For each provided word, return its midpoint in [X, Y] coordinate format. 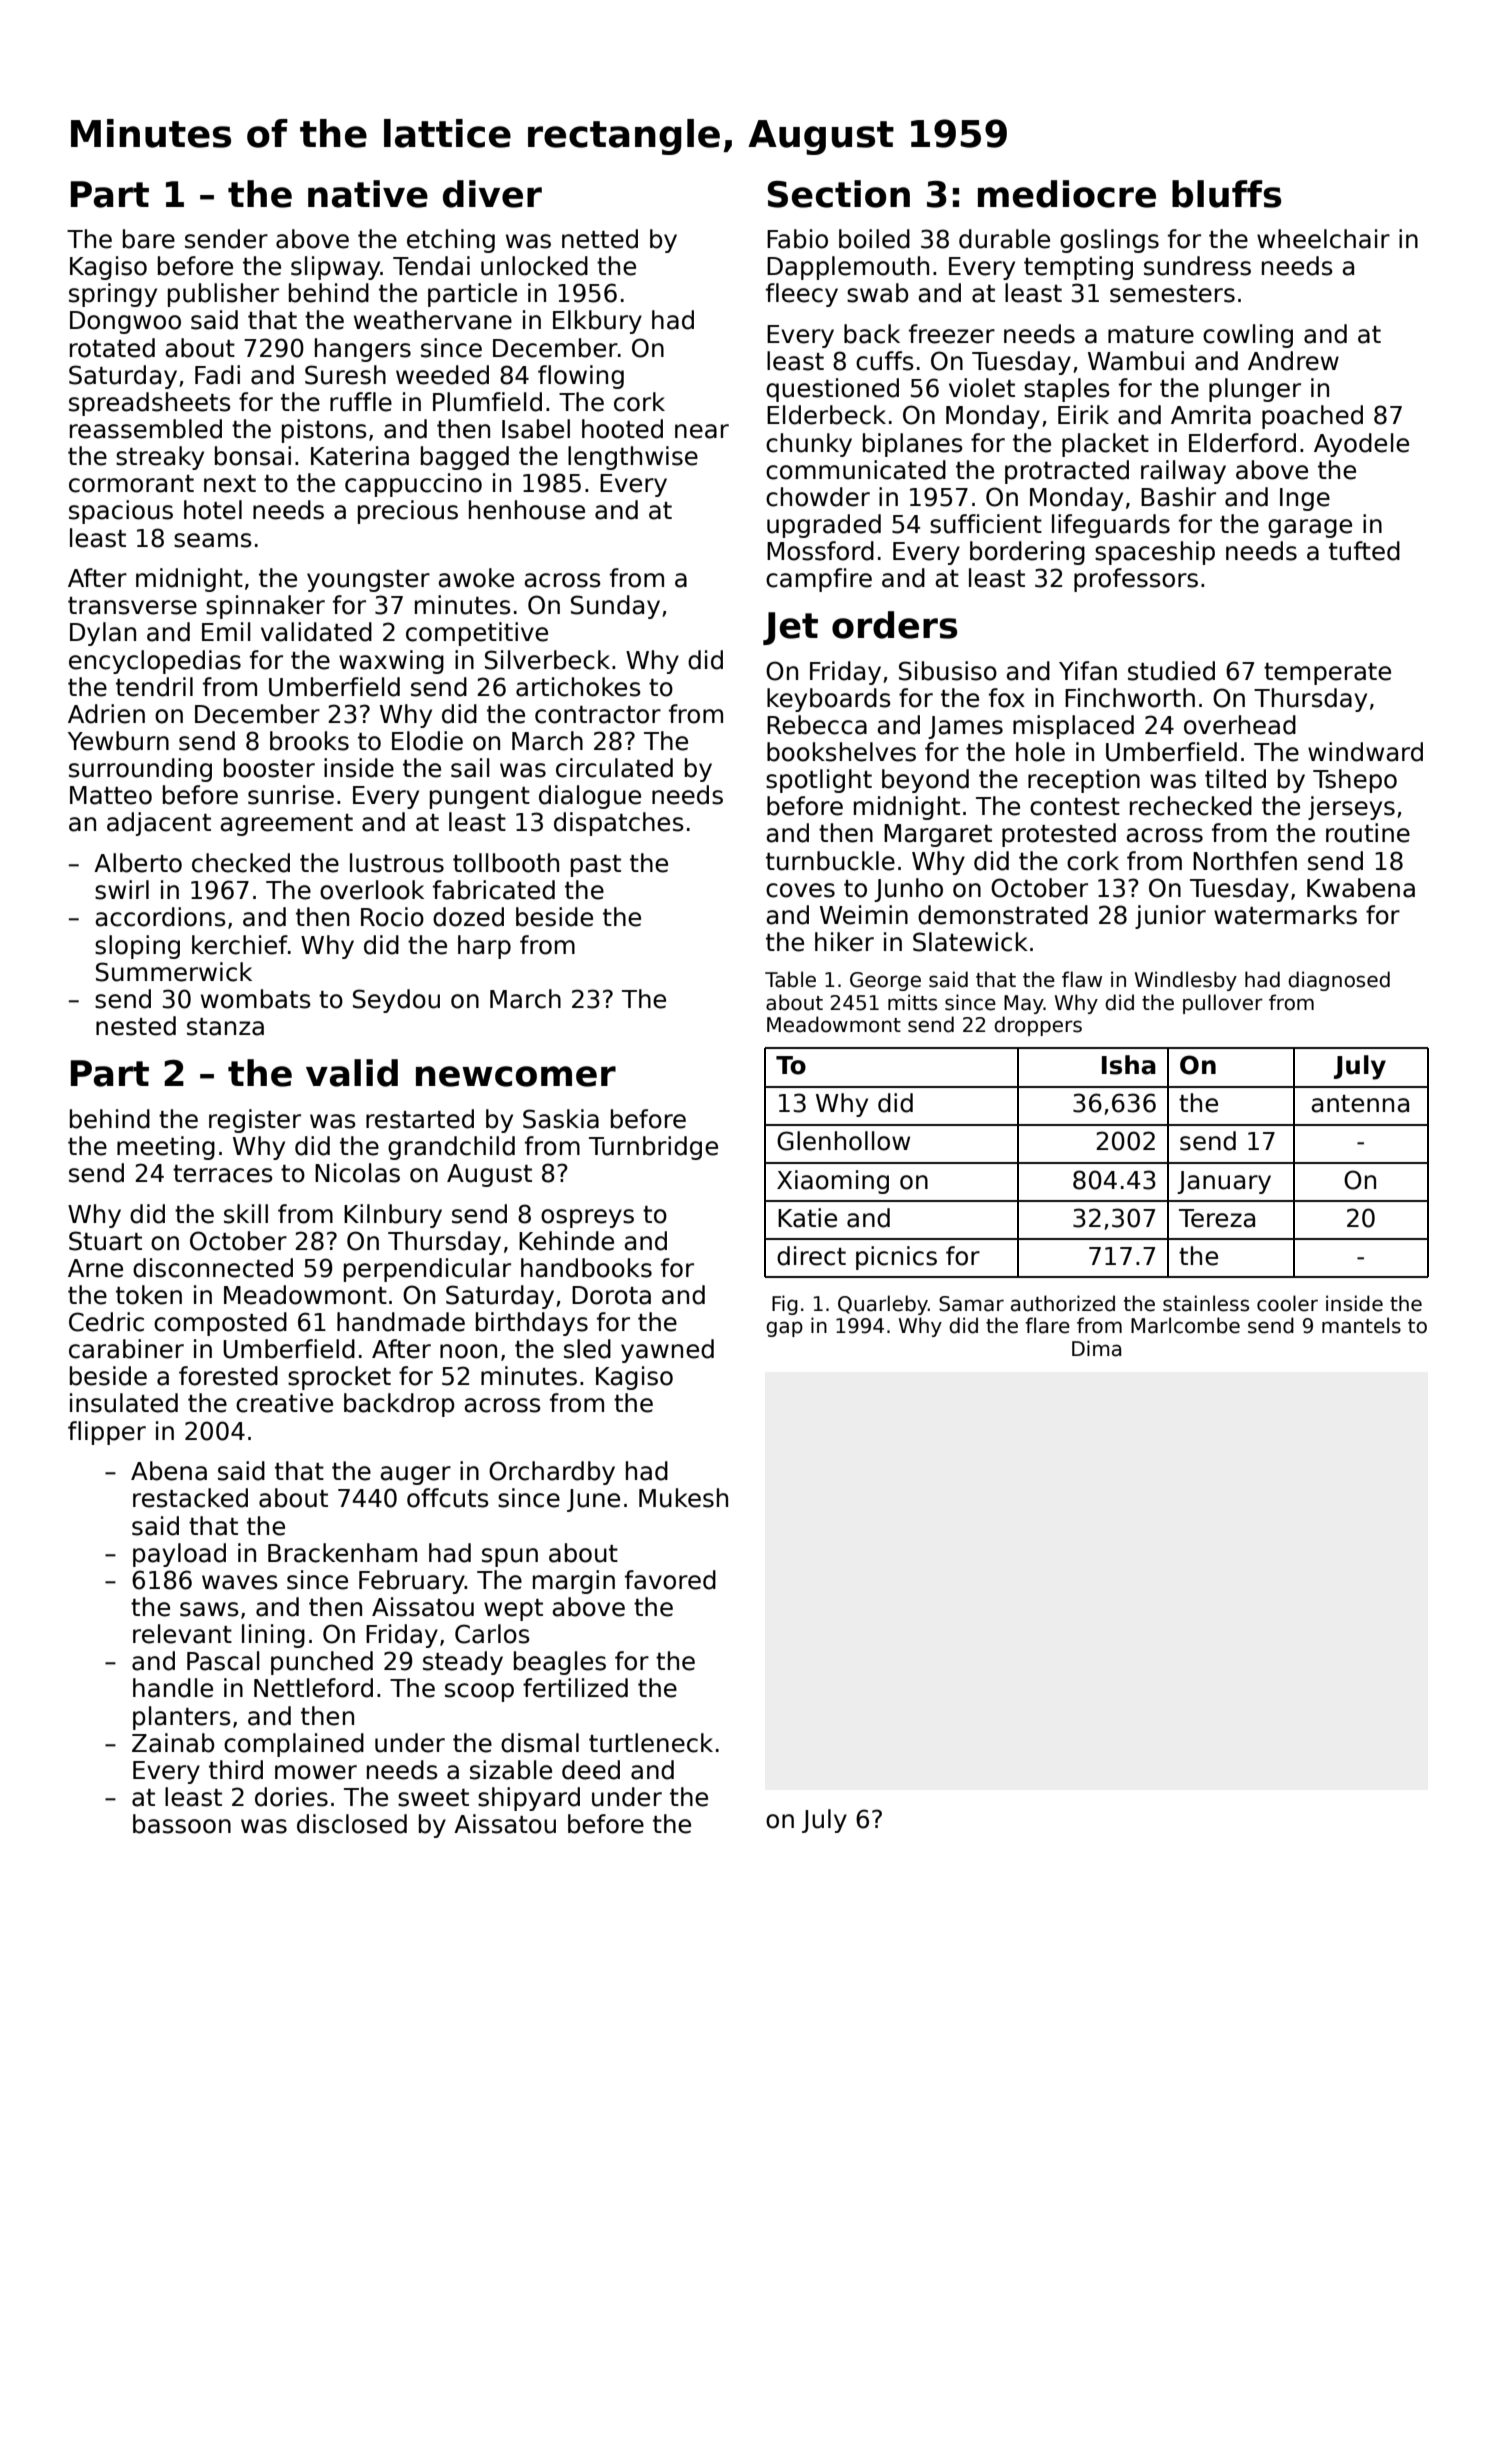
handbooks [586, 1268]
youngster [368, 581]
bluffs [1226, 194]
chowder [818, 497]
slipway [336, 268]
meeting [166, 1148]
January [1224, 1182]
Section [839, 194]
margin [574, 1582]
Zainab [173, 1743]
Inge [1305, 499]
